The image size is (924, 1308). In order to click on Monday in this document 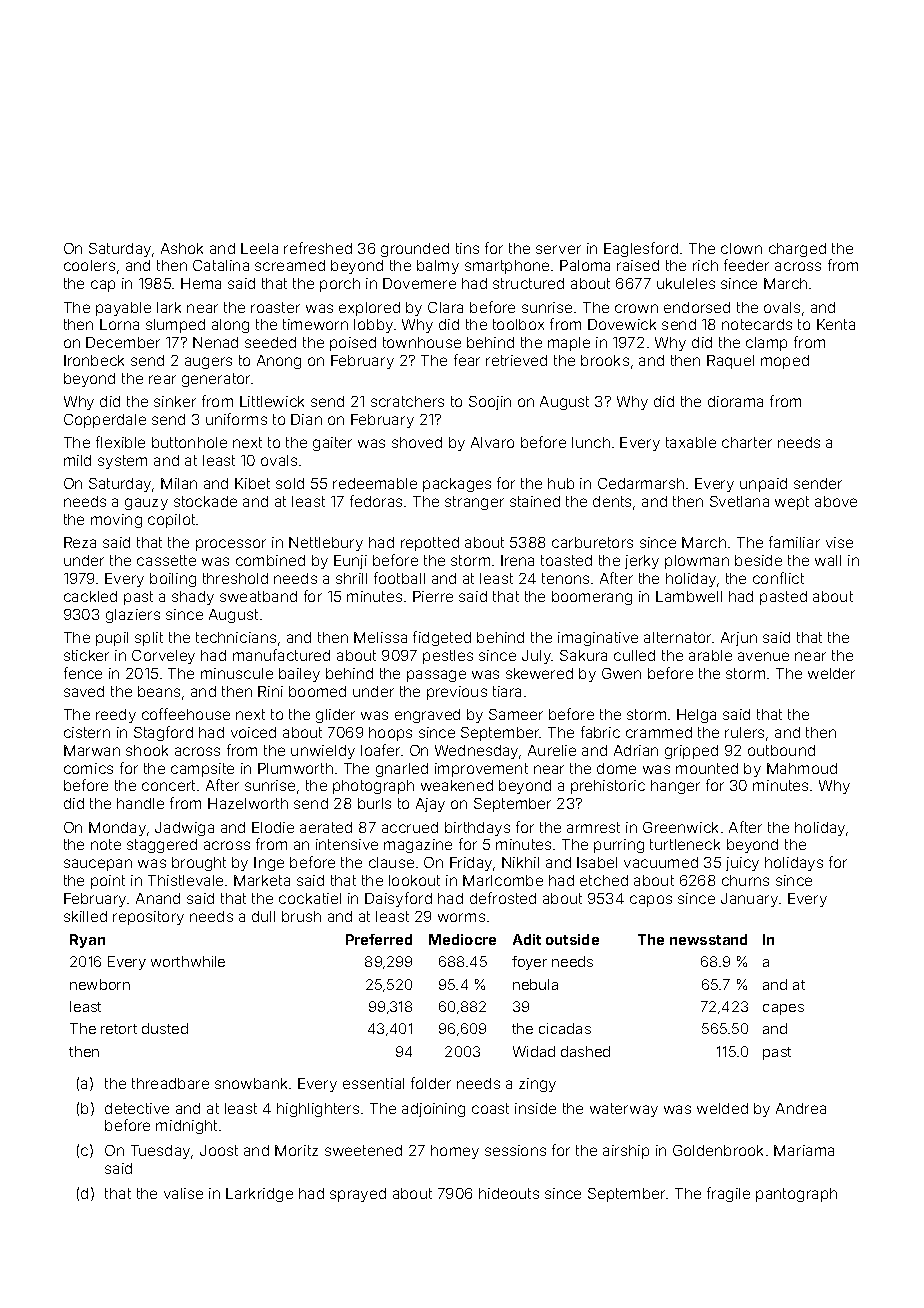, I will do `click(117, 829)`.
